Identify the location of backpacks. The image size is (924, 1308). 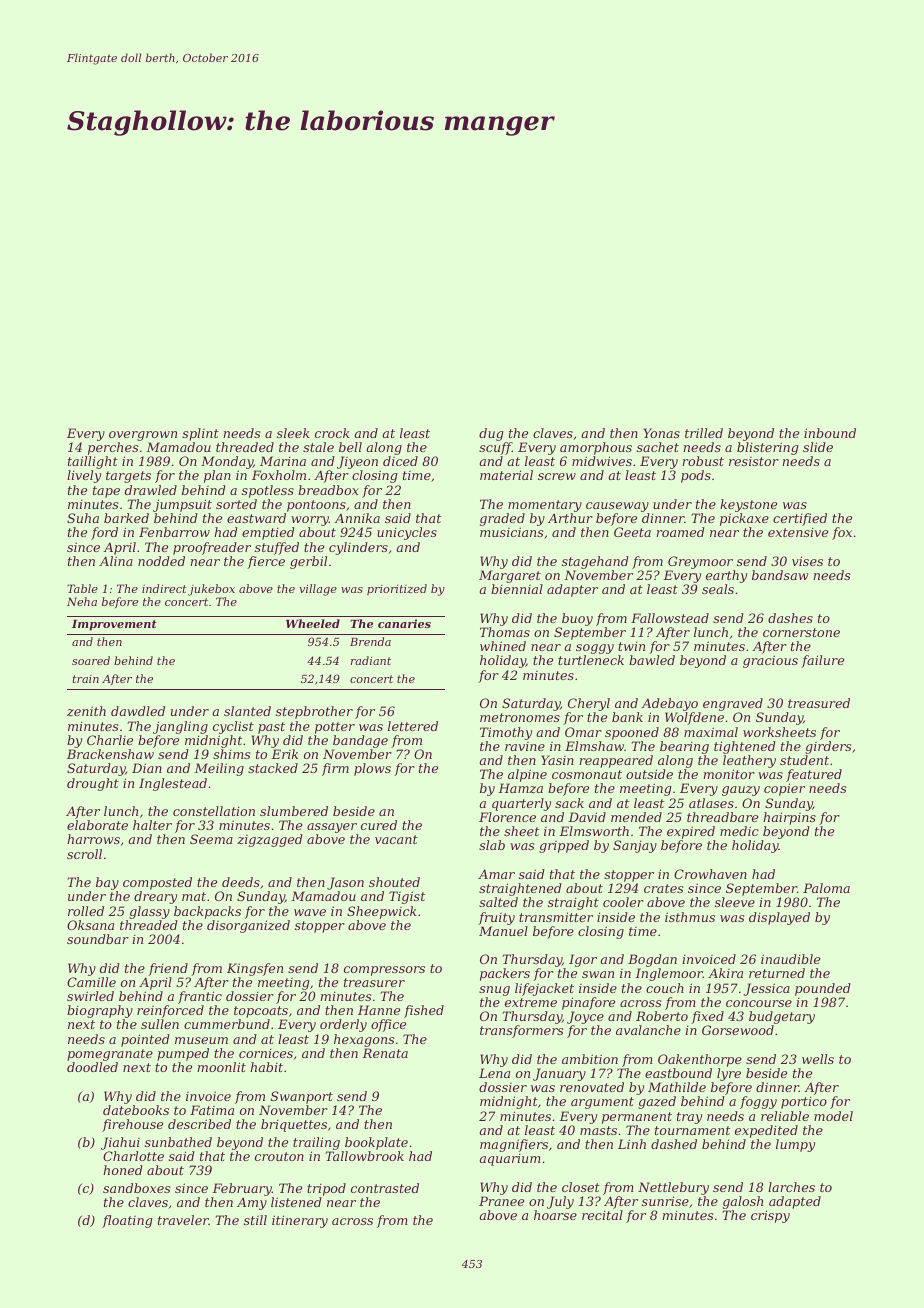
(207, 912).
